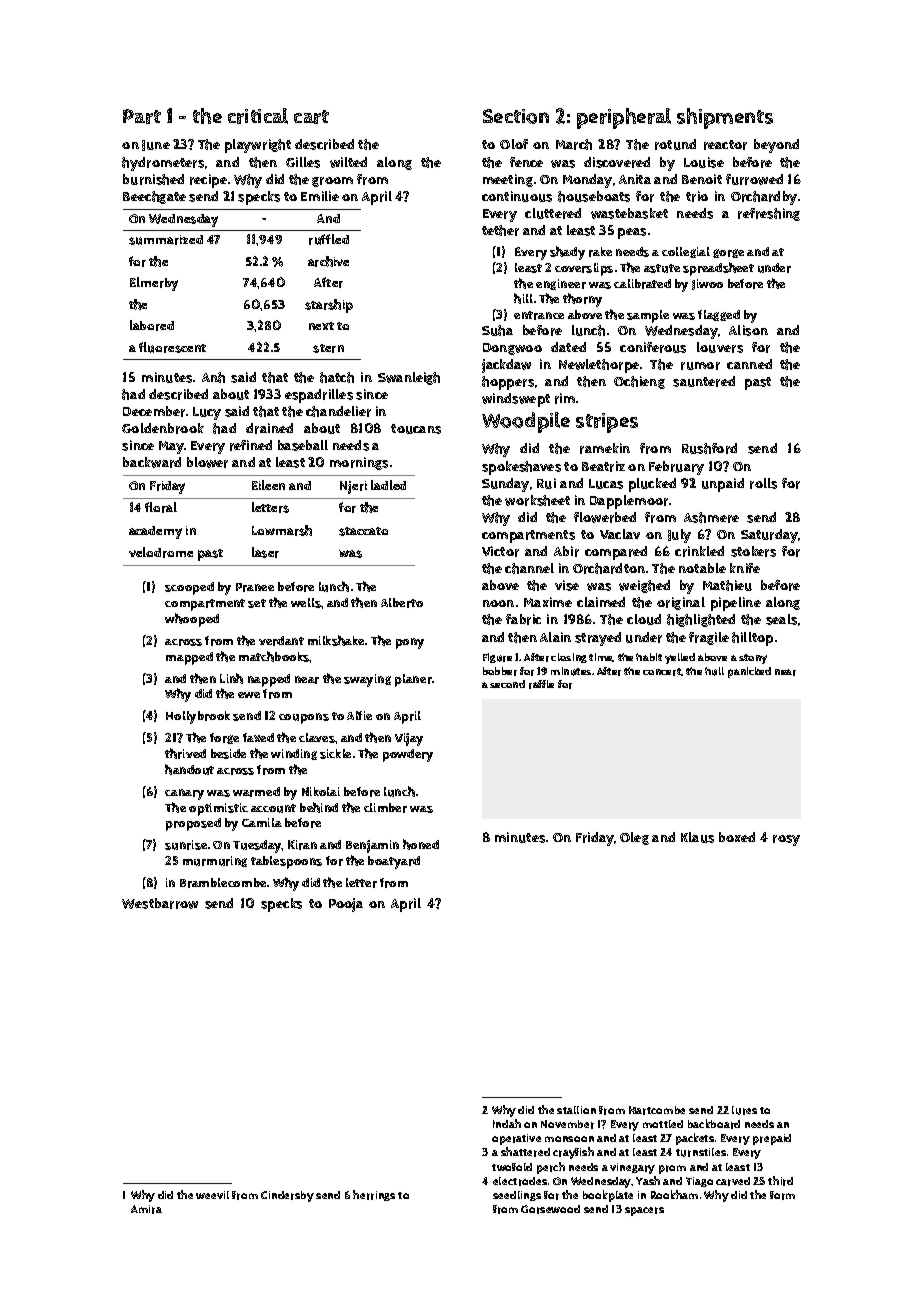 The width and height of the screenshot is (924, 1308). Describe the element at coordinates (212, 1195) in the screenshot. I see `weevil` at that location.
